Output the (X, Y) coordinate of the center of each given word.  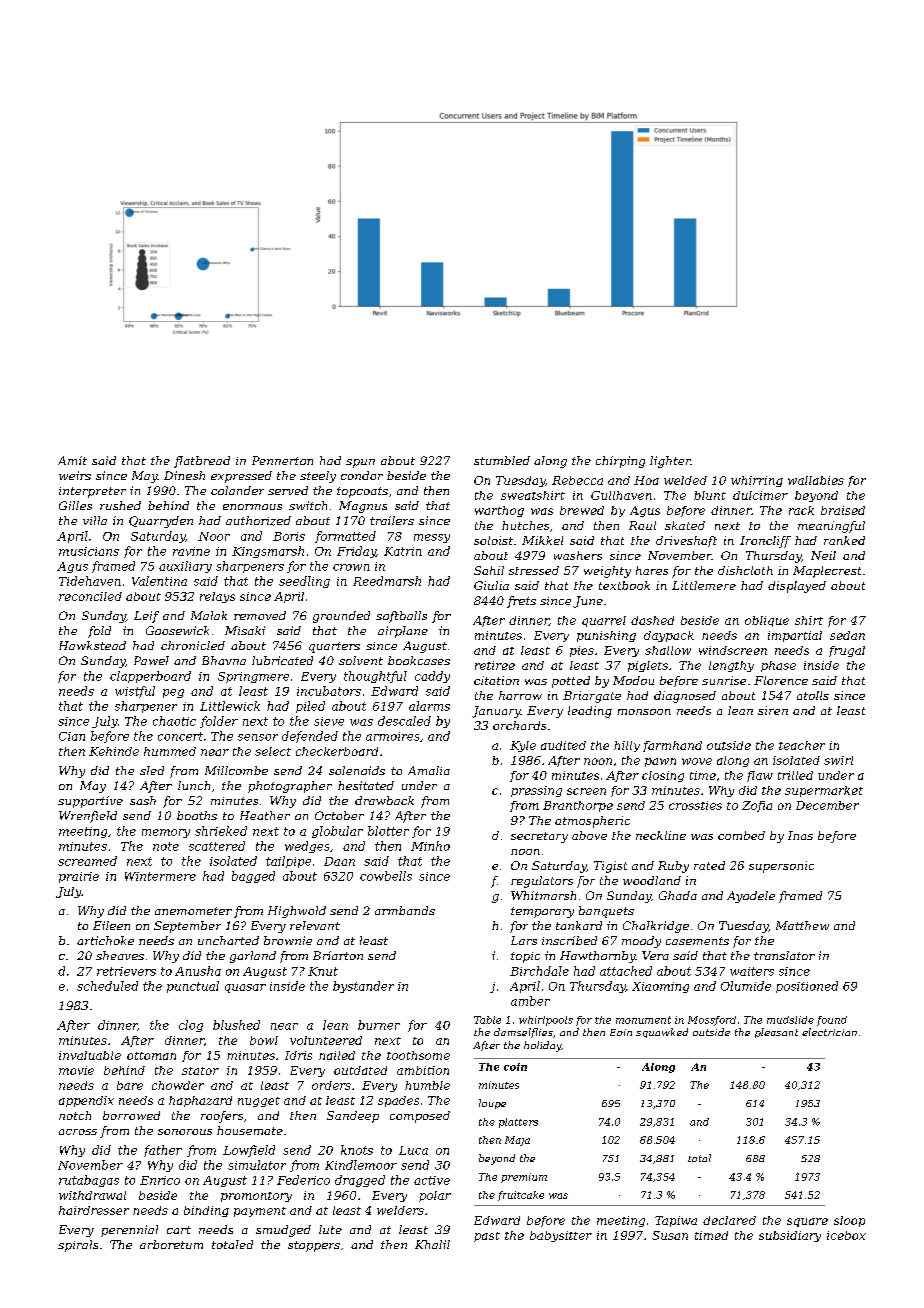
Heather (265, 815)
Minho (430, 846)
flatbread (202, 462)
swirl (838, 760)
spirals (78, 1246)
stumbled (502, 460)
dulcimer (760, 495)
